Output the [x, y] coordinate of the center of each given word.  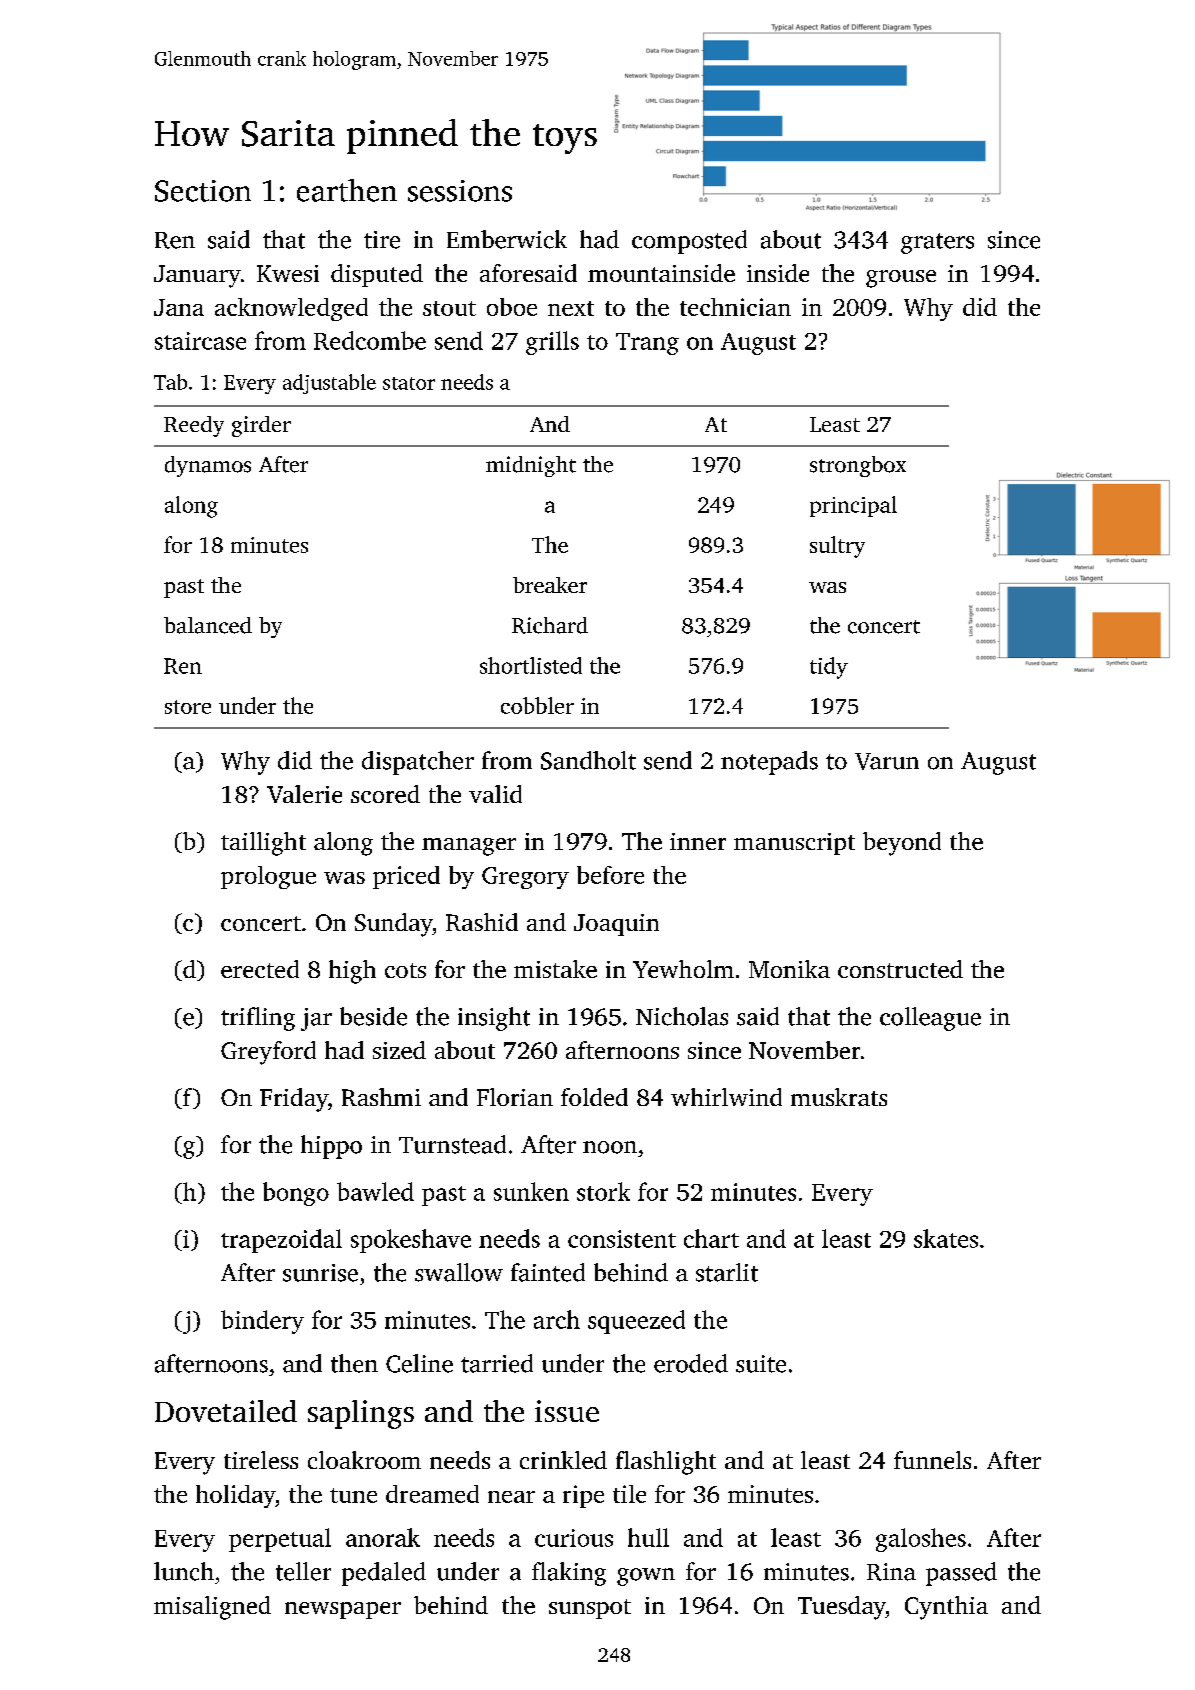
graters [937, 243]
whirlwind [726, 1097]
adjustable [329, 384]
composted [689, 242]
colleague [930, 1019]
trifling [258, 1019]
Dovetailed [226, 1411]
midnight [531, 466]
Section [203, 191]
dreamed [432, 1494]
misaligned [212, 1608]
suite [761, 1364]
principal [853, 506]
